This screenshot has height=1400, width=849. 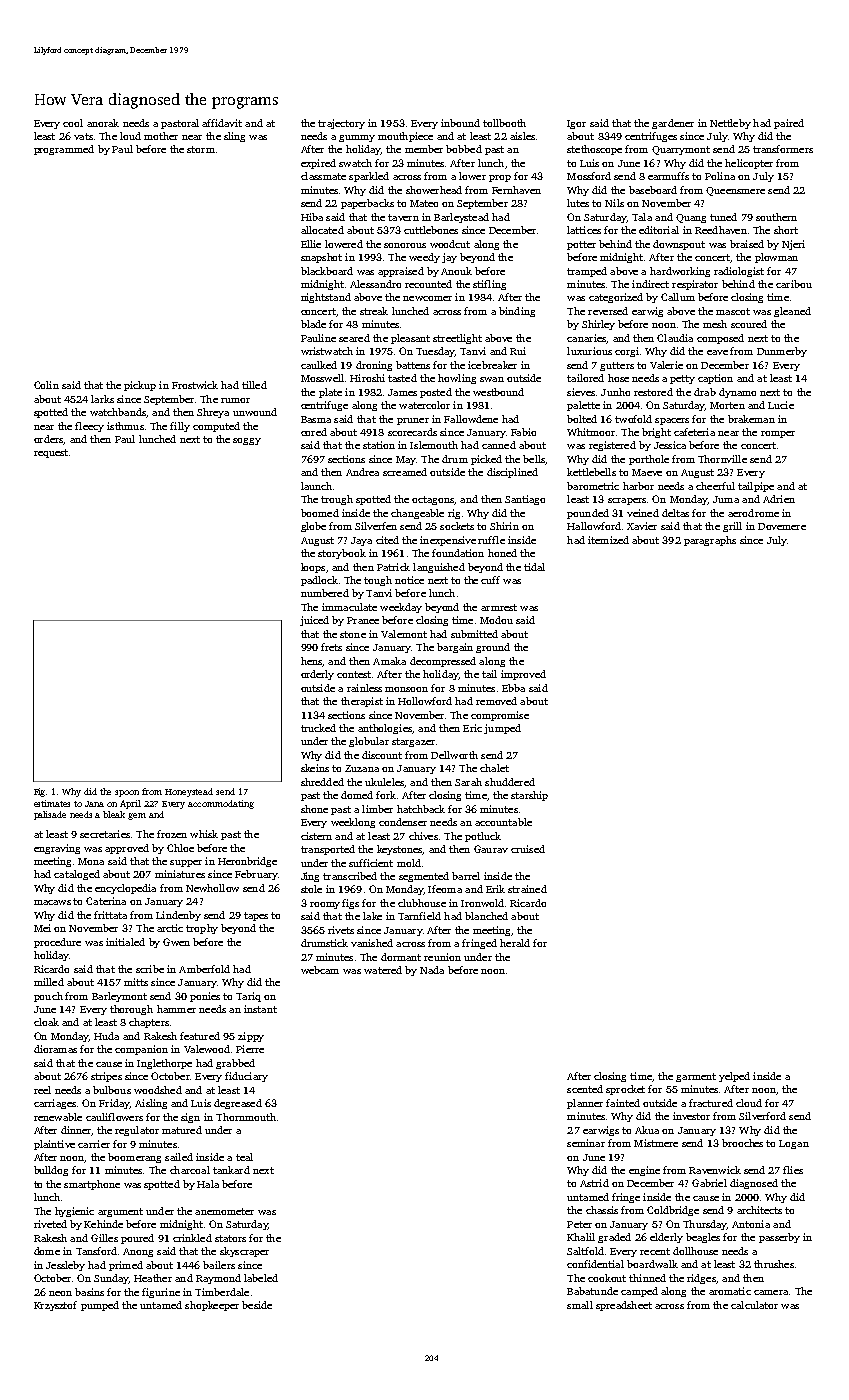 I want to click on Krzysztof, so click(x=55, y=1306).
